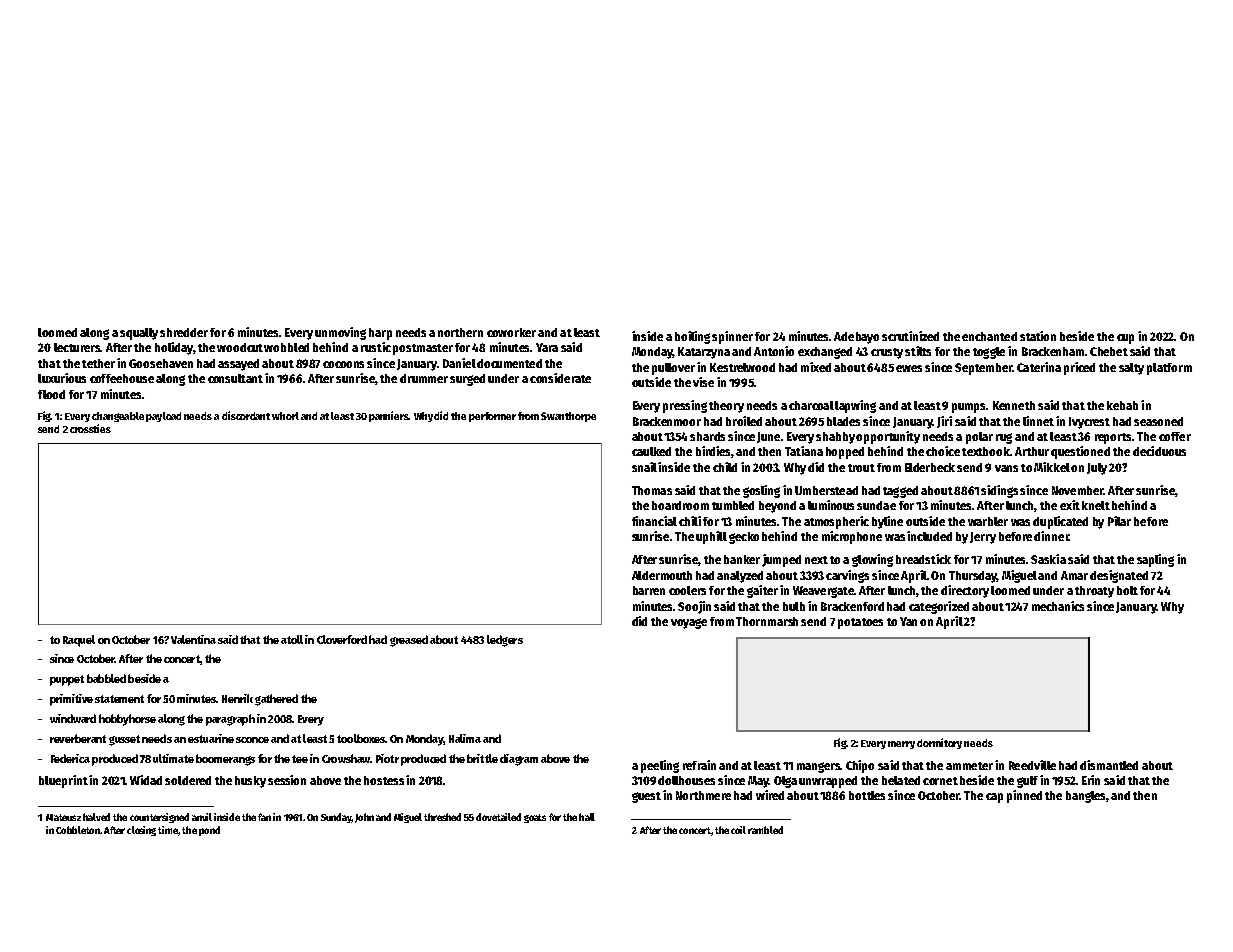  Describe the element at coordinates (384, 780) in the image. I see `hostess` at that location.
